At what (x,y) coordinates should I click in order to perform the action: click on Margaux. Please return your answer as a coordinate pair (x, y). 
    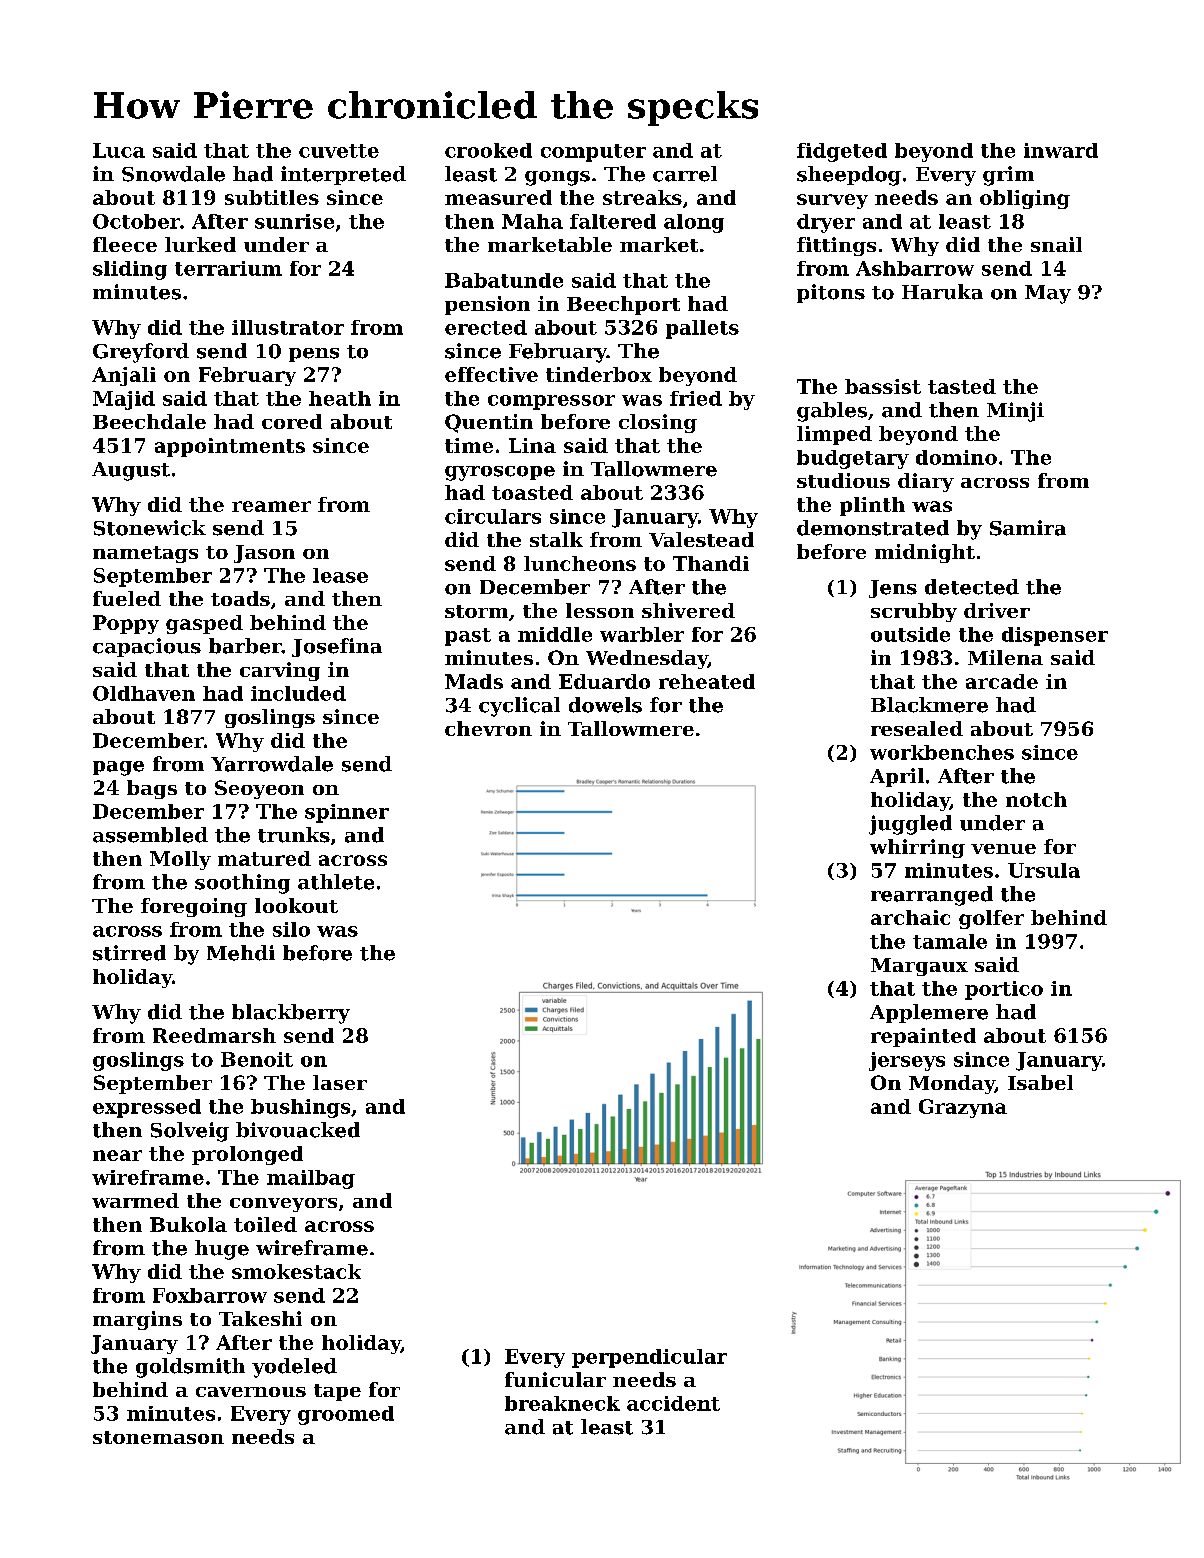
    Looking at the image, I should click on (919, 967).
